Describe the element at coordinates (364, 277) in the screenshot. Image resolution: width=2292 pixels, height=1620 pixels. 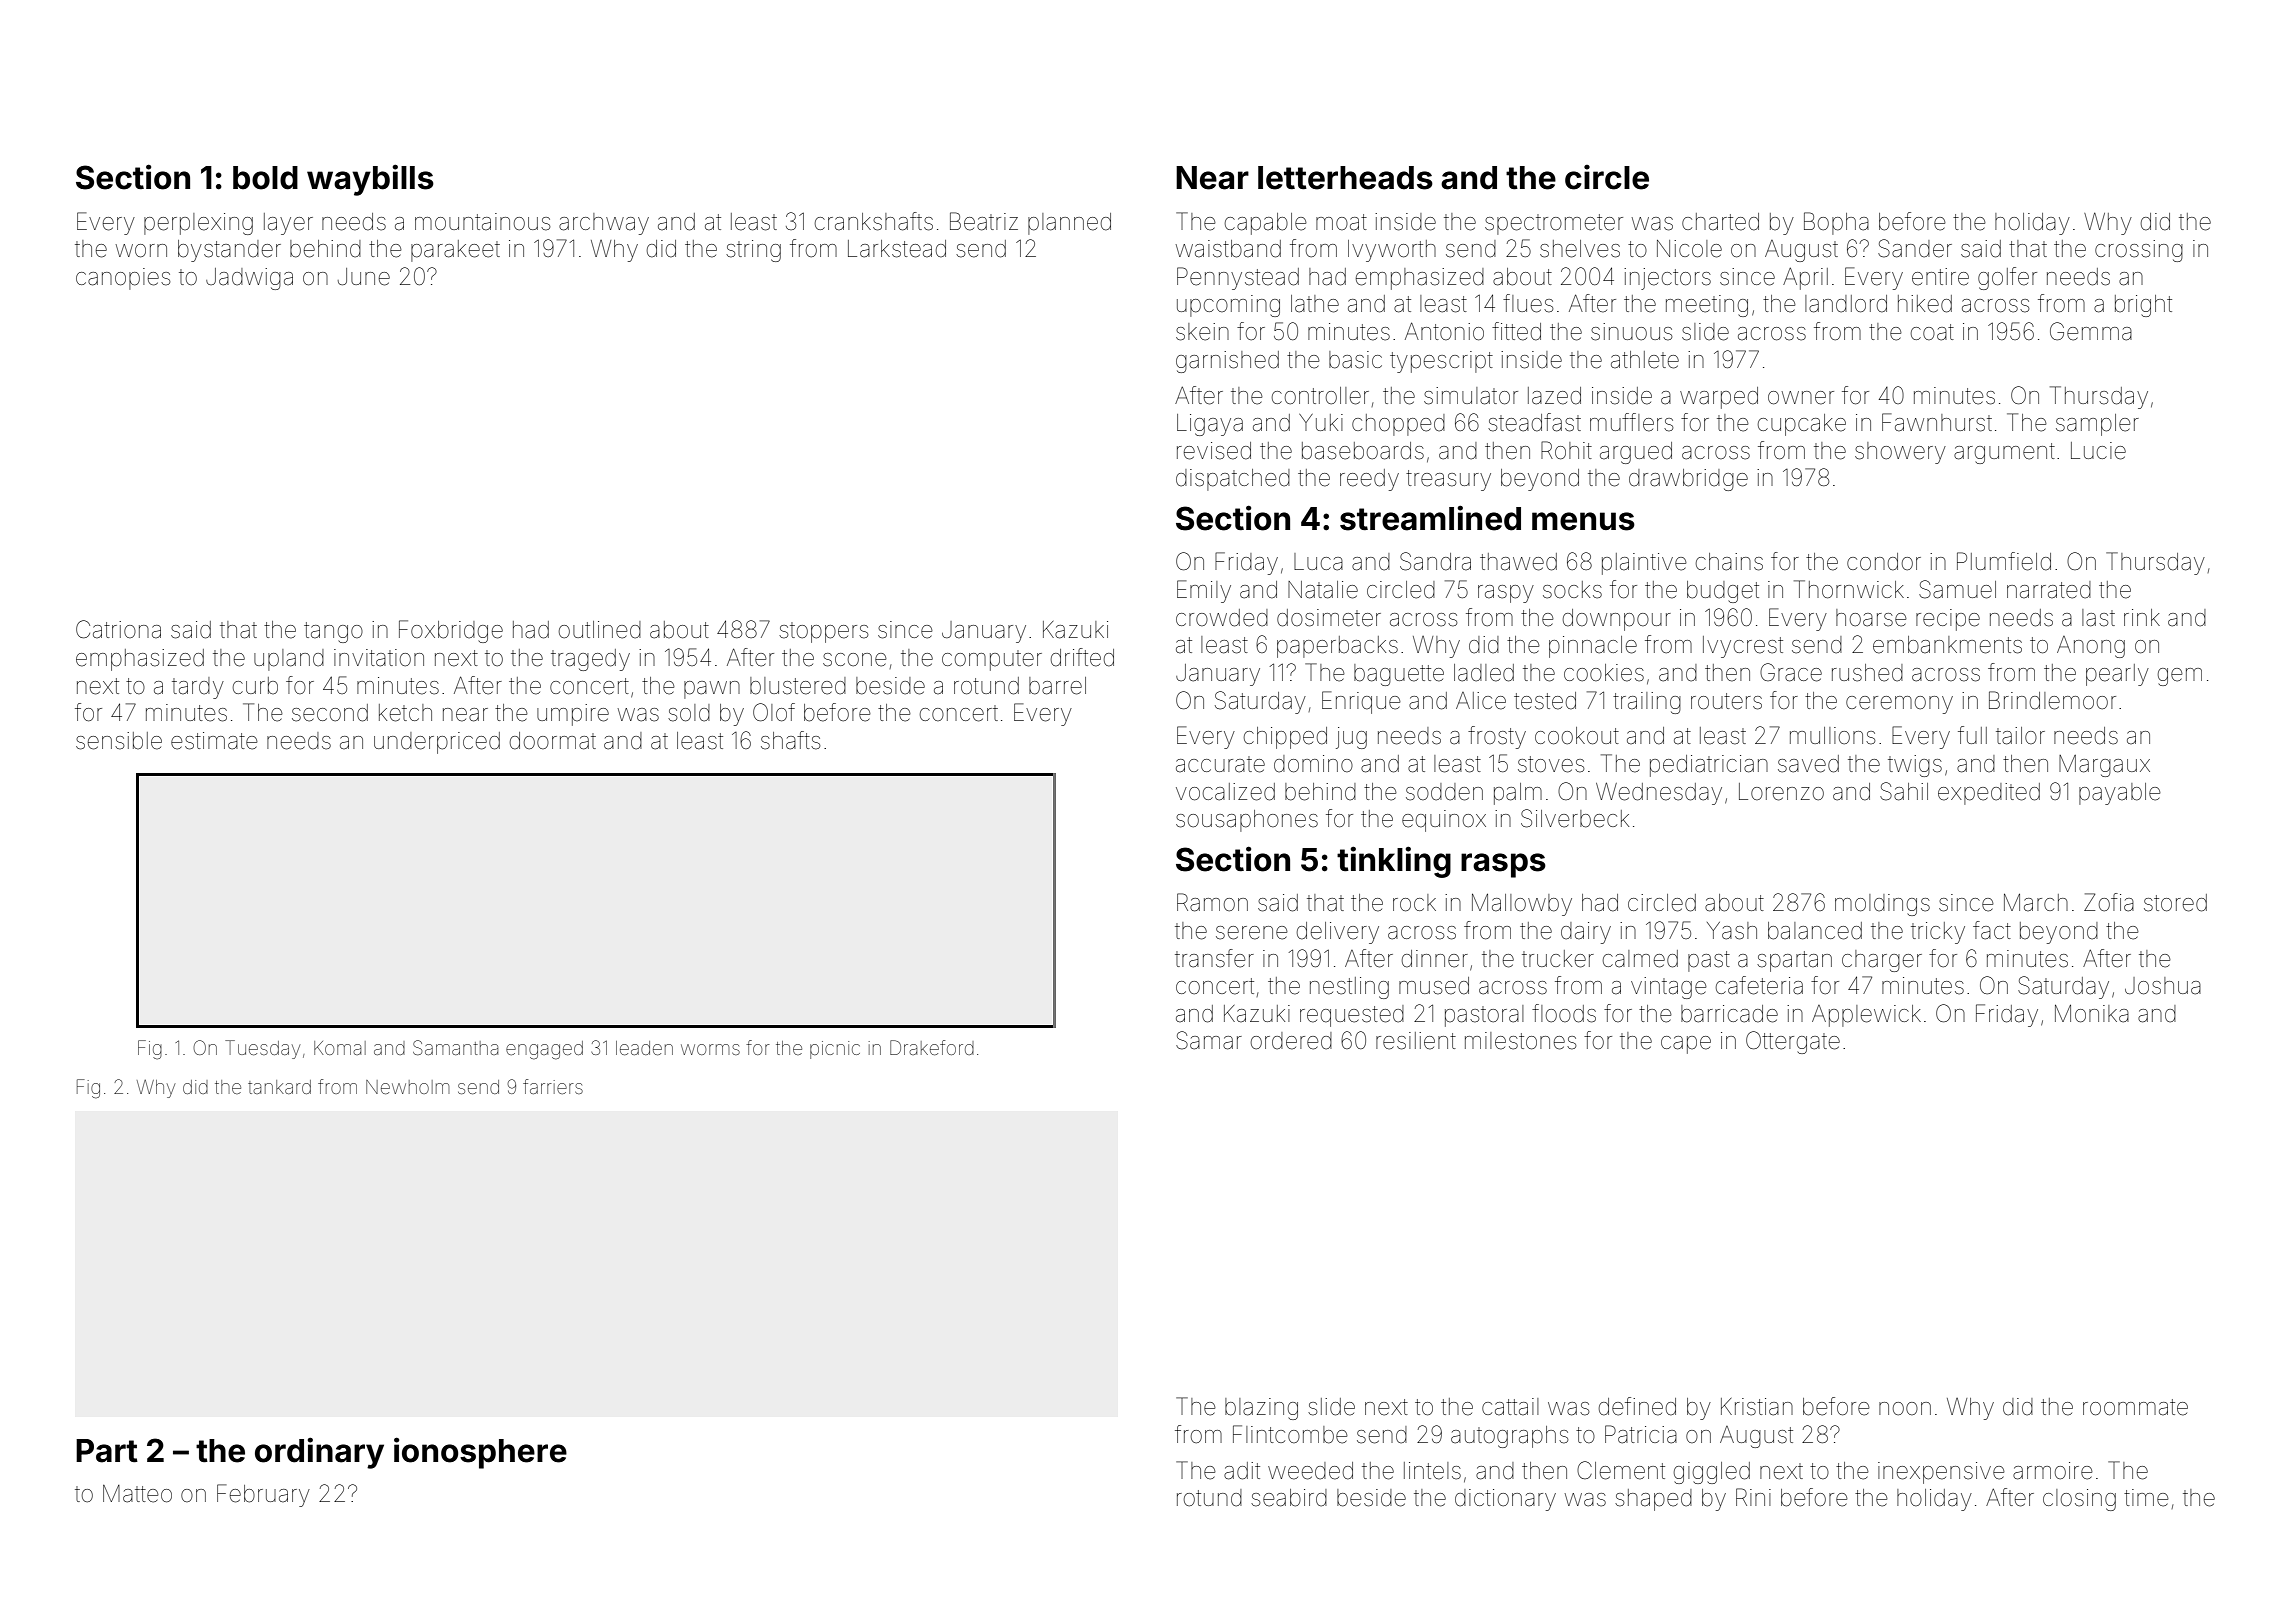
I see `June` at that location.
